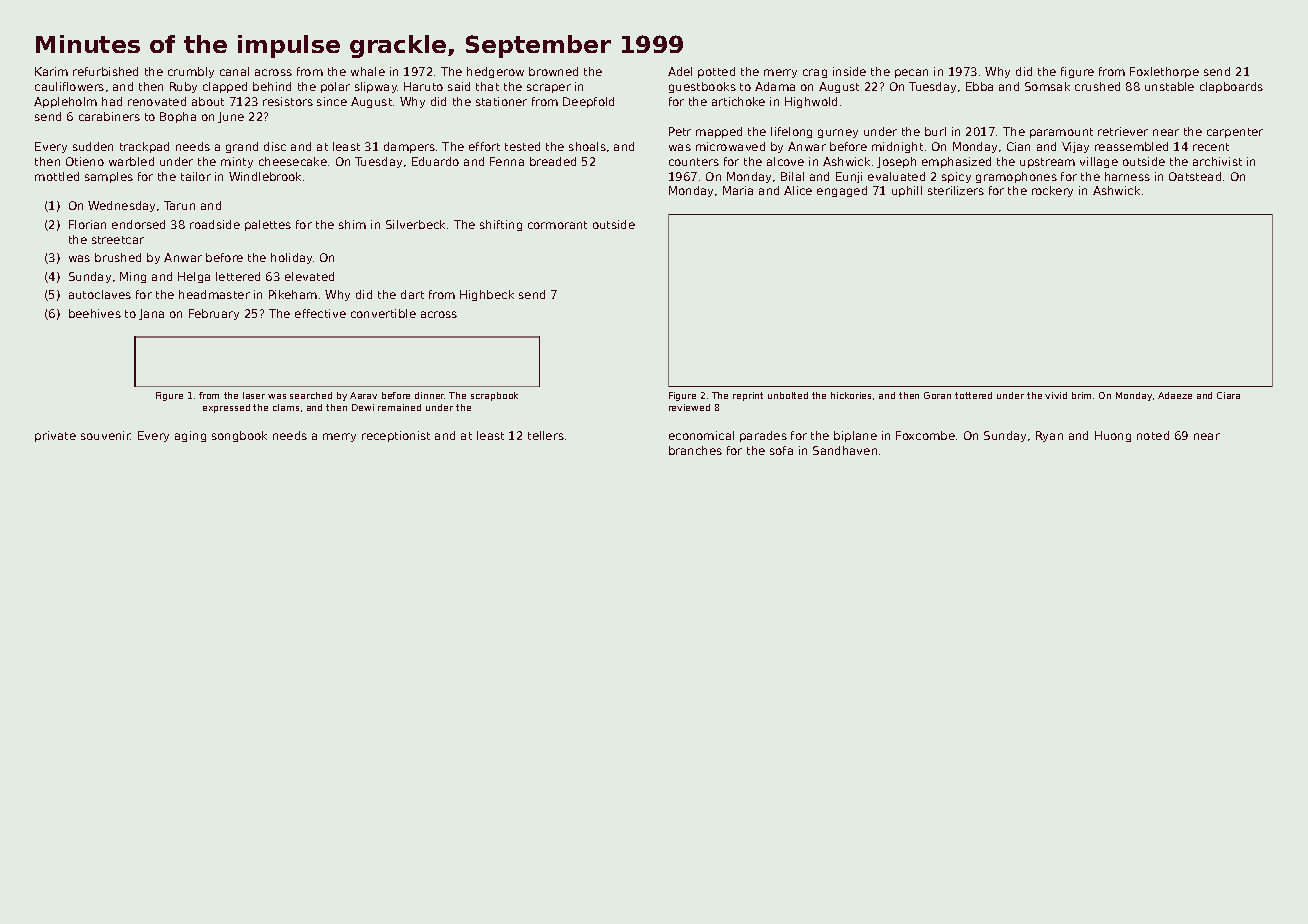  What do you see at coordinates (1127, 176) in the document?
I see `harness` at bounding box center [1127, 176].
